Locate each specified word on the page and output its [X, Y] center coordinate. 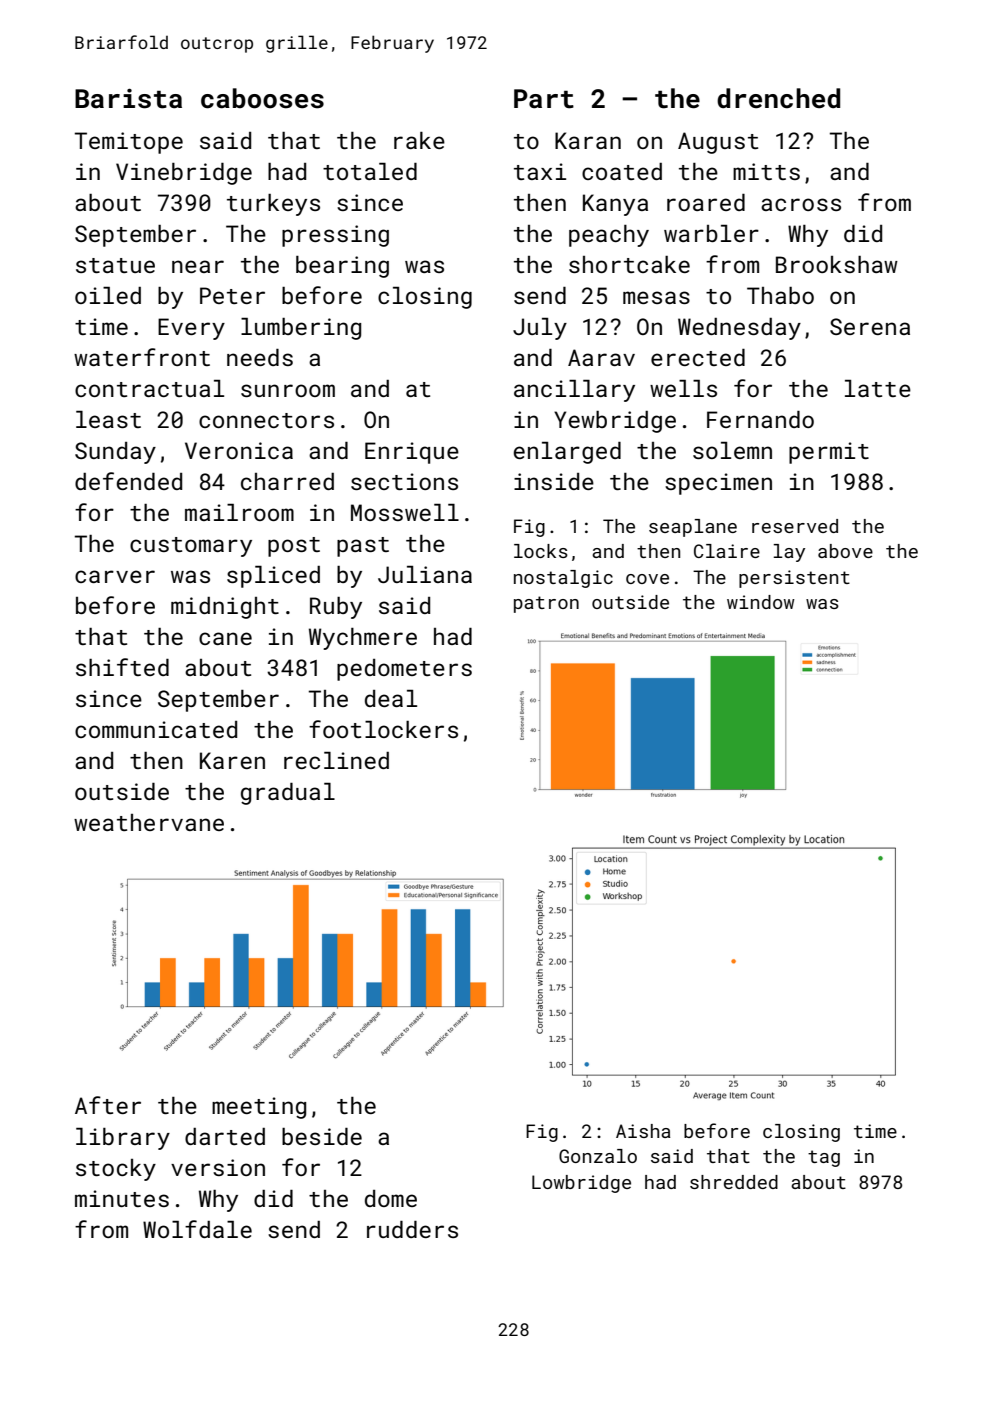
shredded [734, 1182]
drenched [778, 98]
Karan [588, 140]
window [761, 602]
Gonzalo [598, 1156]
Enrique [412, 453]
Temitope [129, 143]
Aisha [643, 1131]
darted [225, 1136]
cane [225, 638]
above [845, 551]
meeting [259, 1108]
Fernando [760, 419]
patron [546, 604]
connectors [266, 420]
